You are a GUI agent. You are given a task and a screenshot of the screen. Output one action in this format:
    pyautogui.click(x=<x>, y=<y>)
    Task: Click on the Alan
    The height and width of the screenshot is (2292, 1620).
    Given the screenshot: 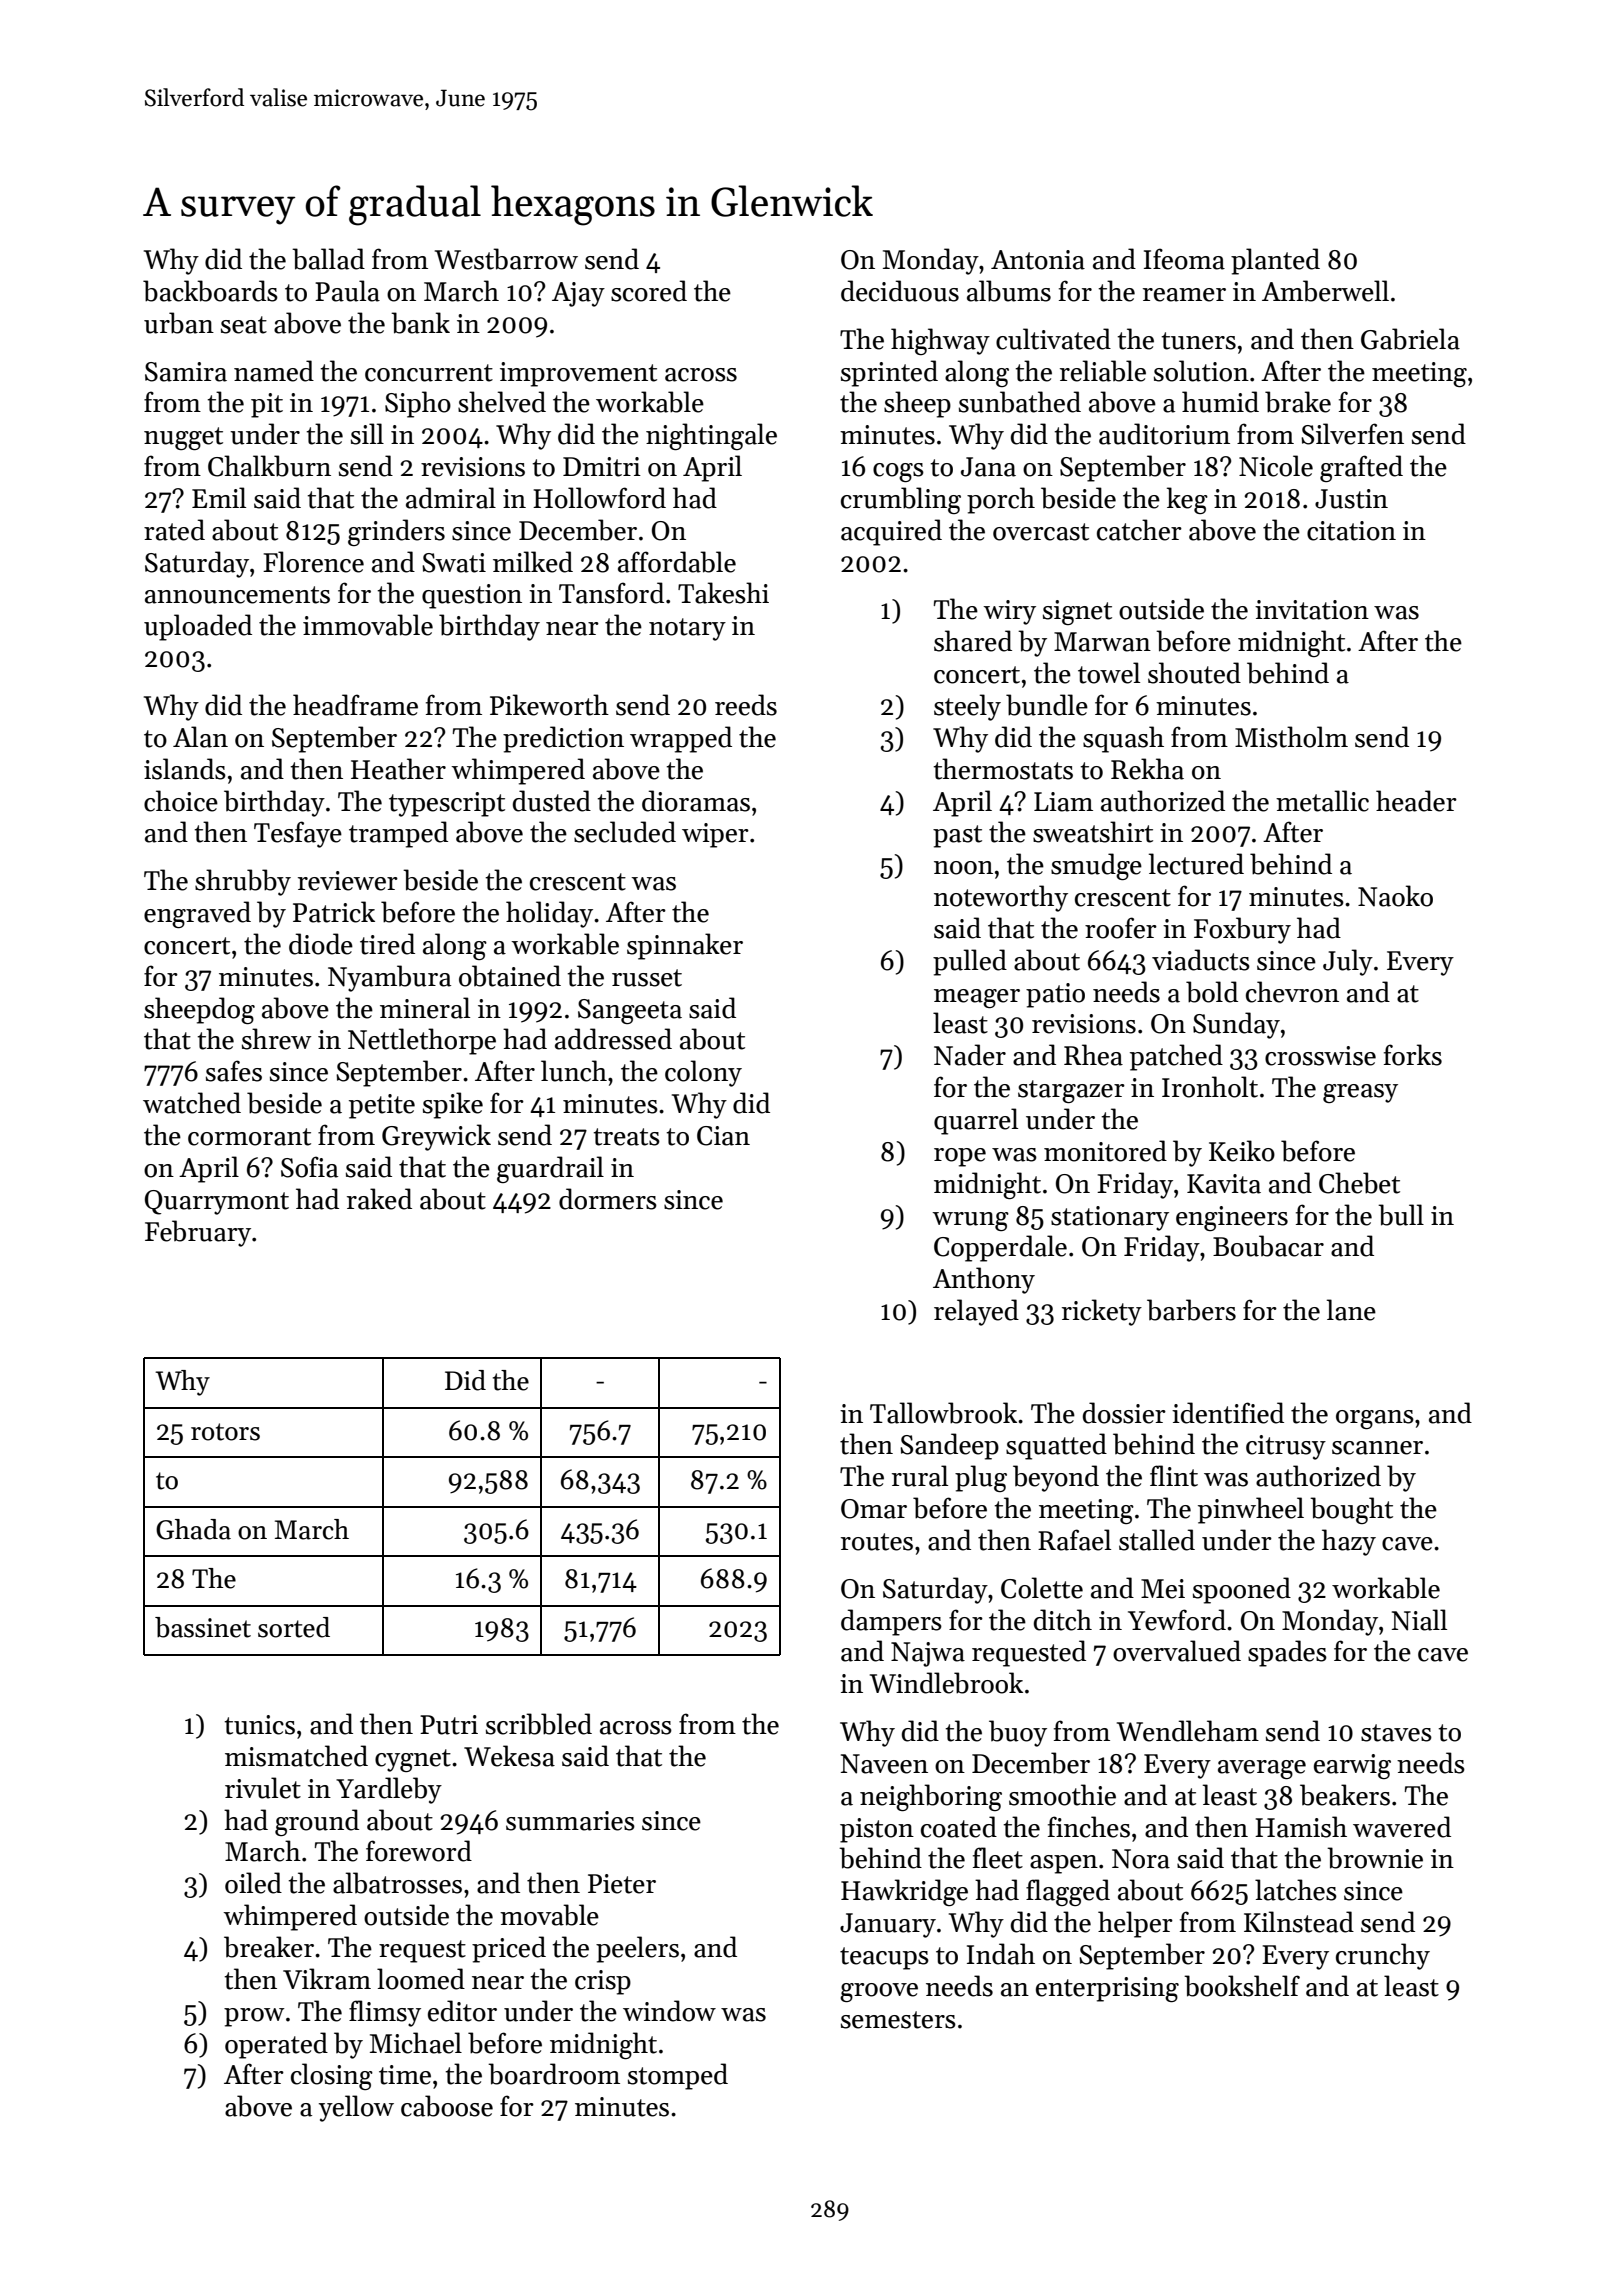 What is the action you would take?
    pyautogui.click(x=200, y=737)
